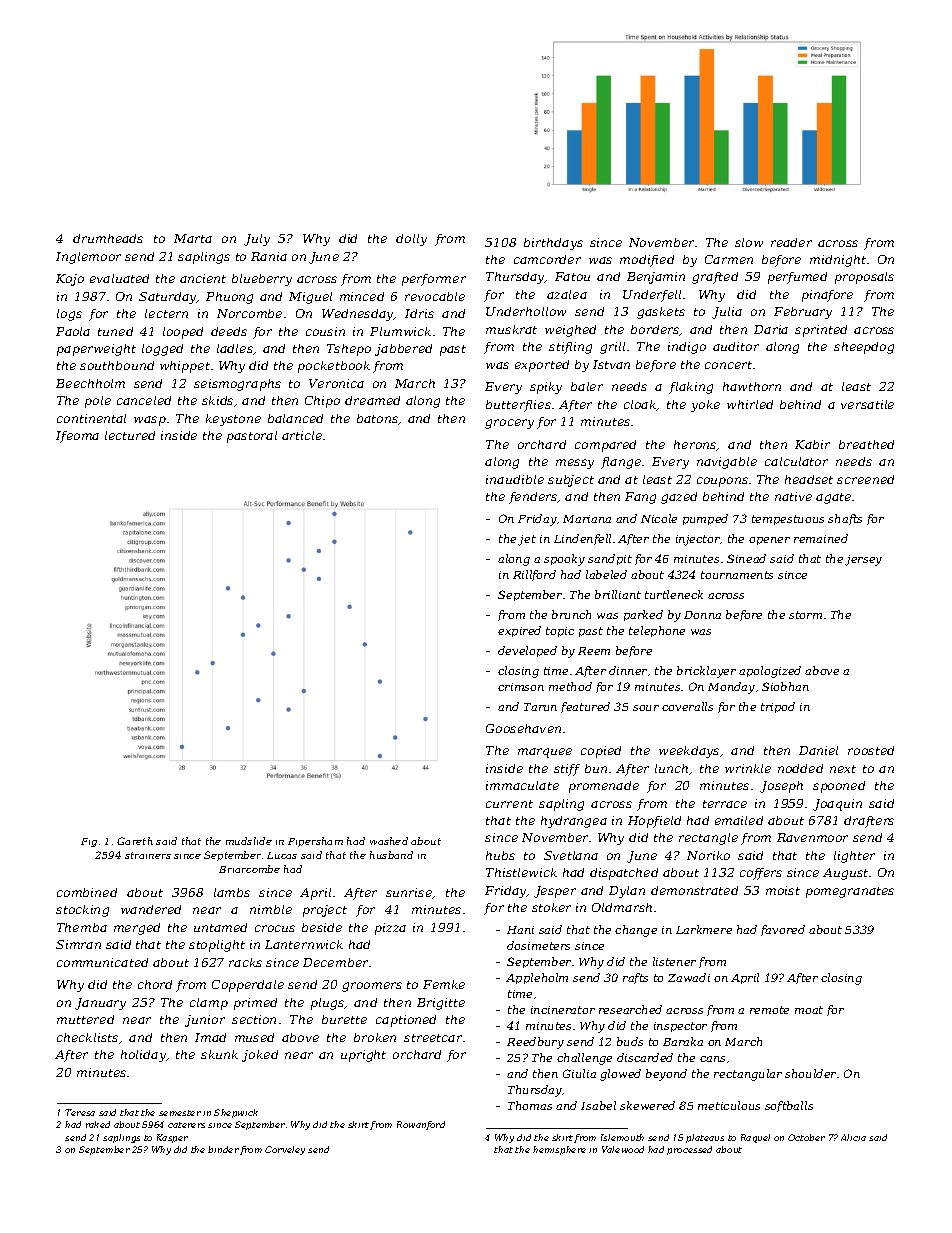 This image has width=952, height=1233. Describe the element at coordinates (727, 313) in the image. I see `Julia` at that location.
